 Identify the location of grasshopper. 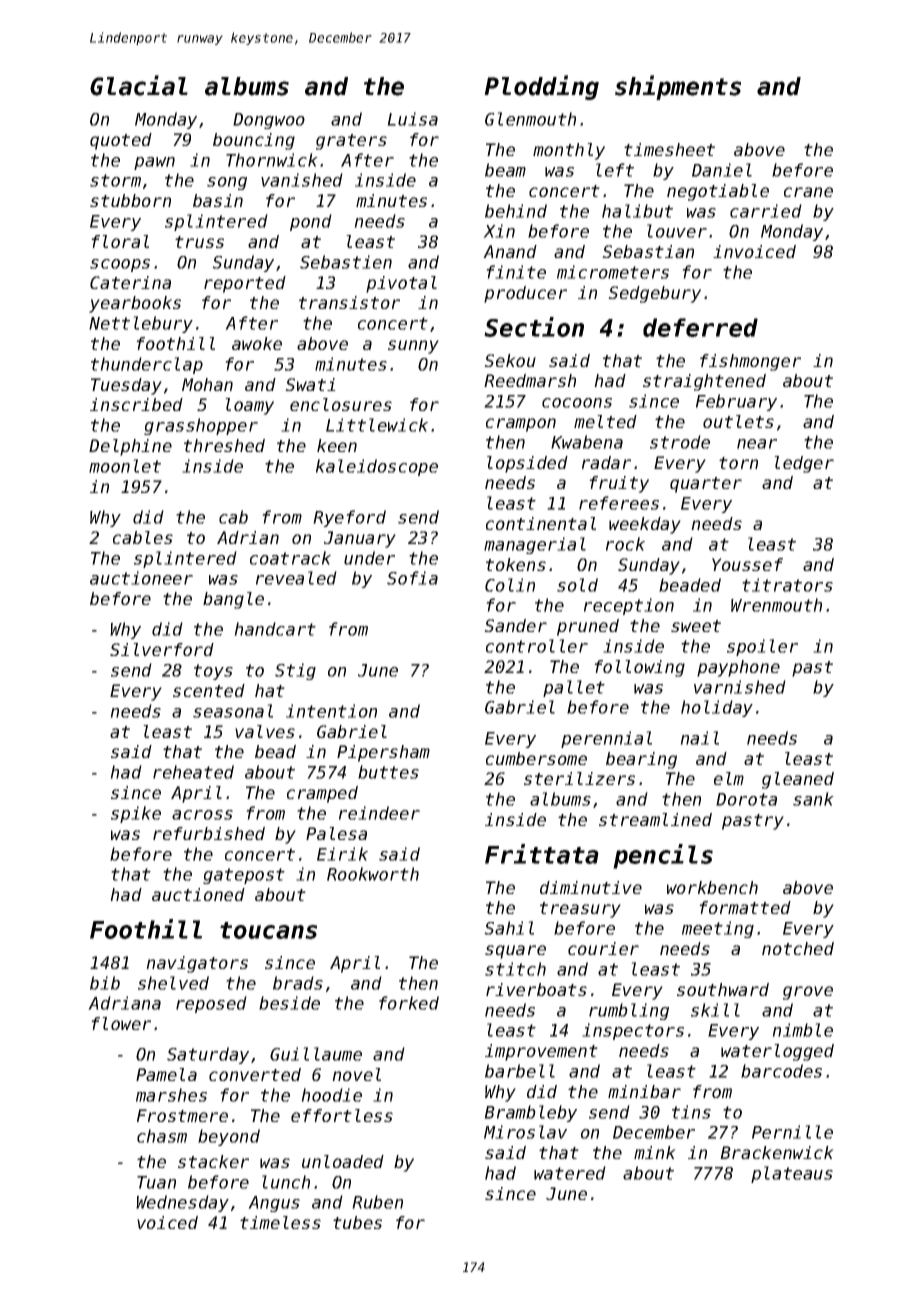
(201, 426).
